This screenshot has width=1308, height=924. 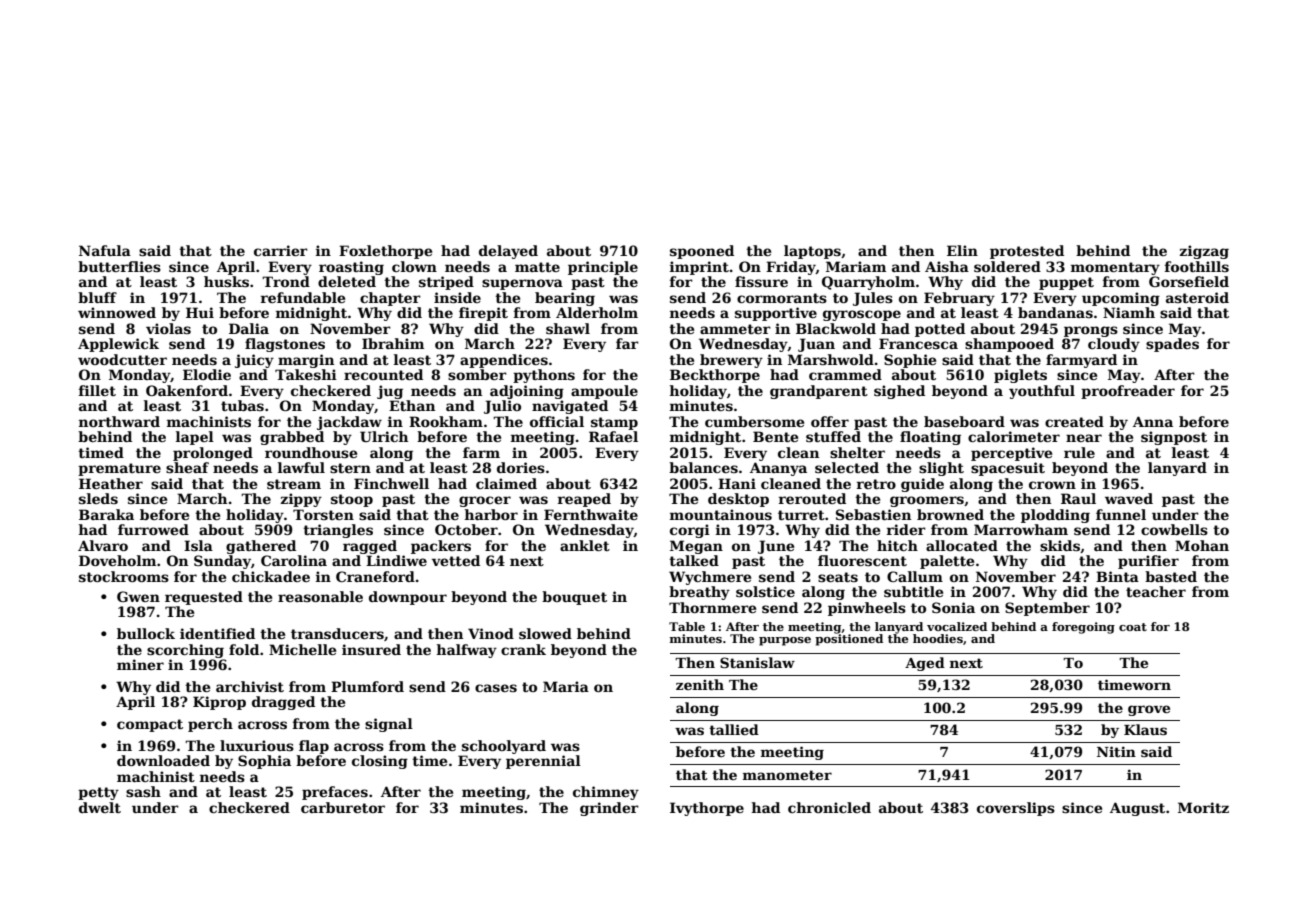 What do you see at coordinates (153, 529) in the screenshot?
I see `furrowed` at bounding box center [153, 529].
